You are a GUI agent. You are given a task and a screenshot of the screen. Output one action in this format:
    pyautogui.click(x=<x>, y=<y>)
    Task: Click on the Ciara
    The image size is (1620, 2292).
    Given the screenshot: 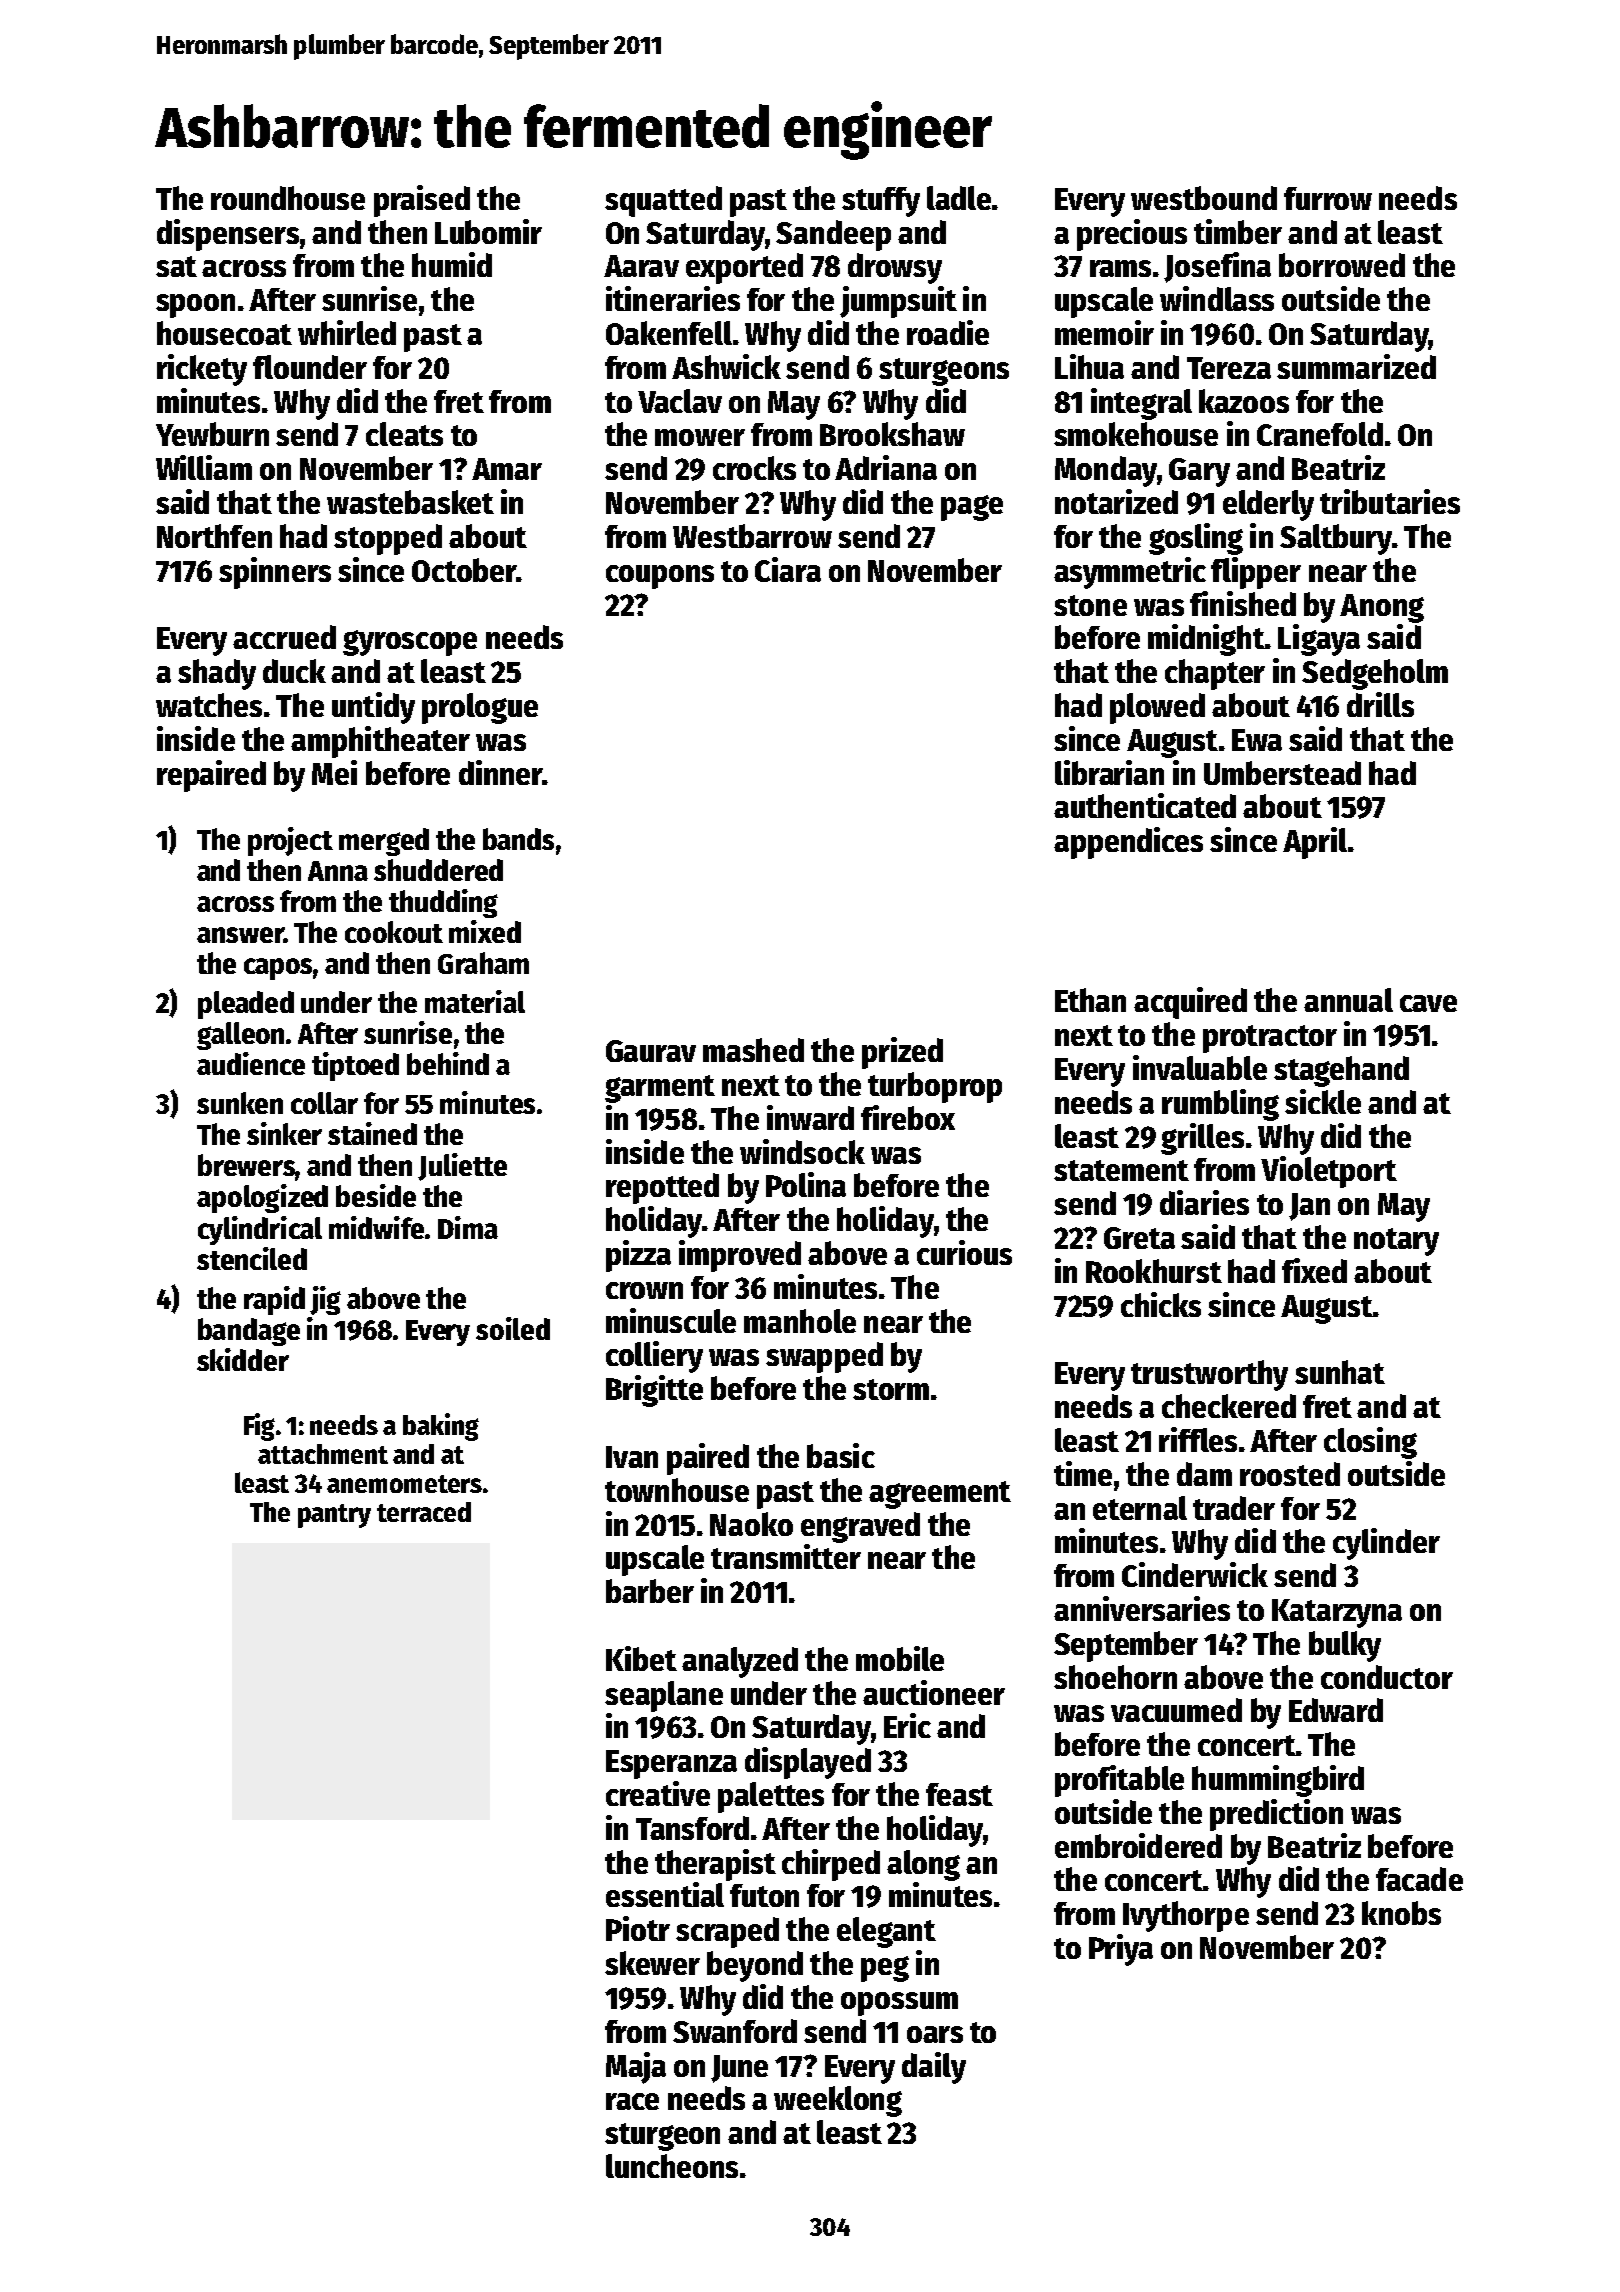 What is the action you would take?
    pyautogui.click(x=788, y=569)
